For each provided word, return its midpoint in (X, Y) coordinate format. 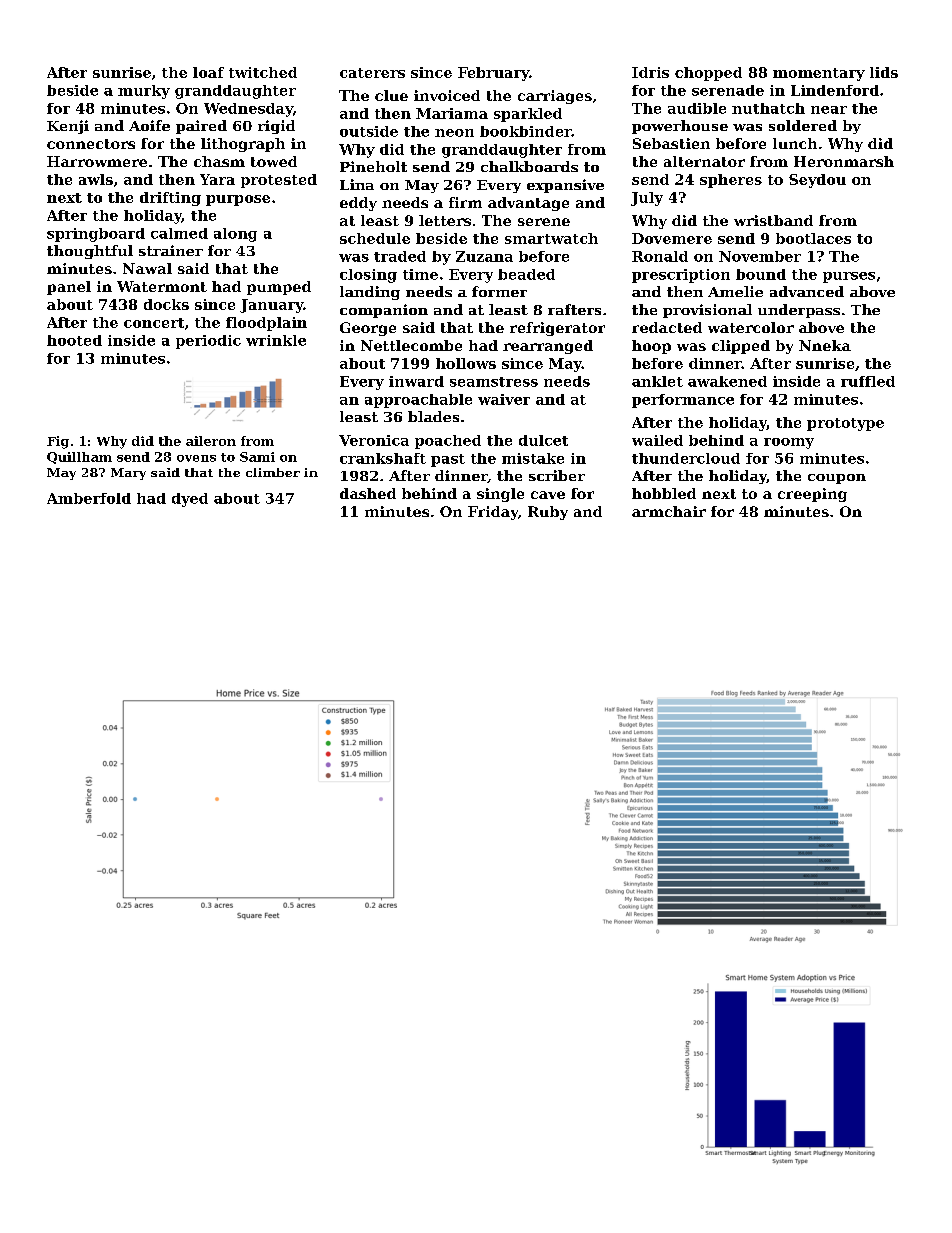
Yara (217, 179)
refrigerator (557, 329)
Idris (650, 72)
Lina (357, 184)
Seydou (817, 181)
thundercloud (686, 458)
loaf (208, 72)
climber (273, 472)
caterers (372, 73)
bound (761, 274)
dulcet (543, 440)
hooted (74, 340)
